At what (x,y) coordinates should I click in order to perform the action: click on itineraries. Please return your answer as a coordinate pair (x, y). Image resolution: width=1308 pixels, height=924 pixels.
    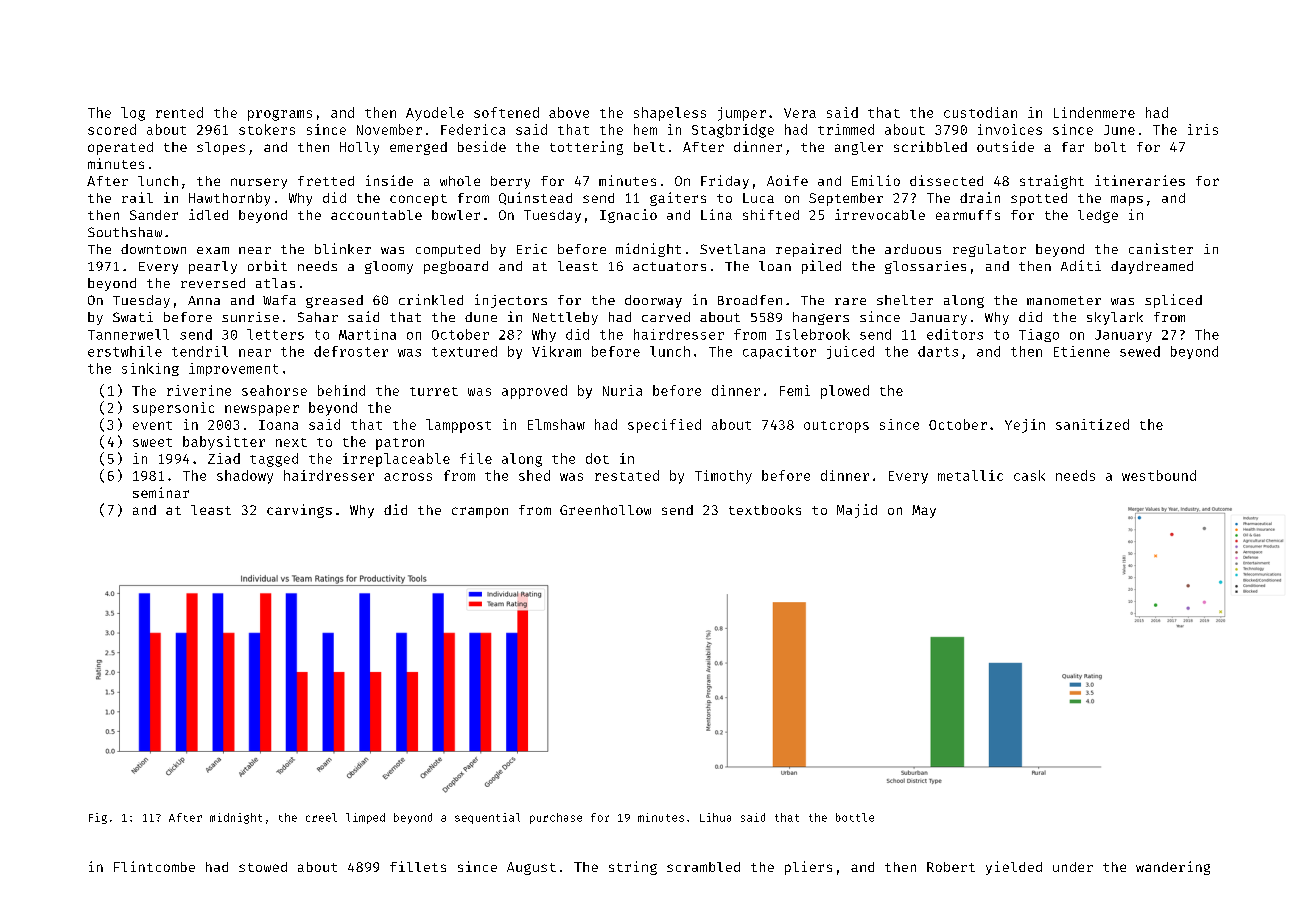
    Looking at the image, I should click on (1140, 180).
